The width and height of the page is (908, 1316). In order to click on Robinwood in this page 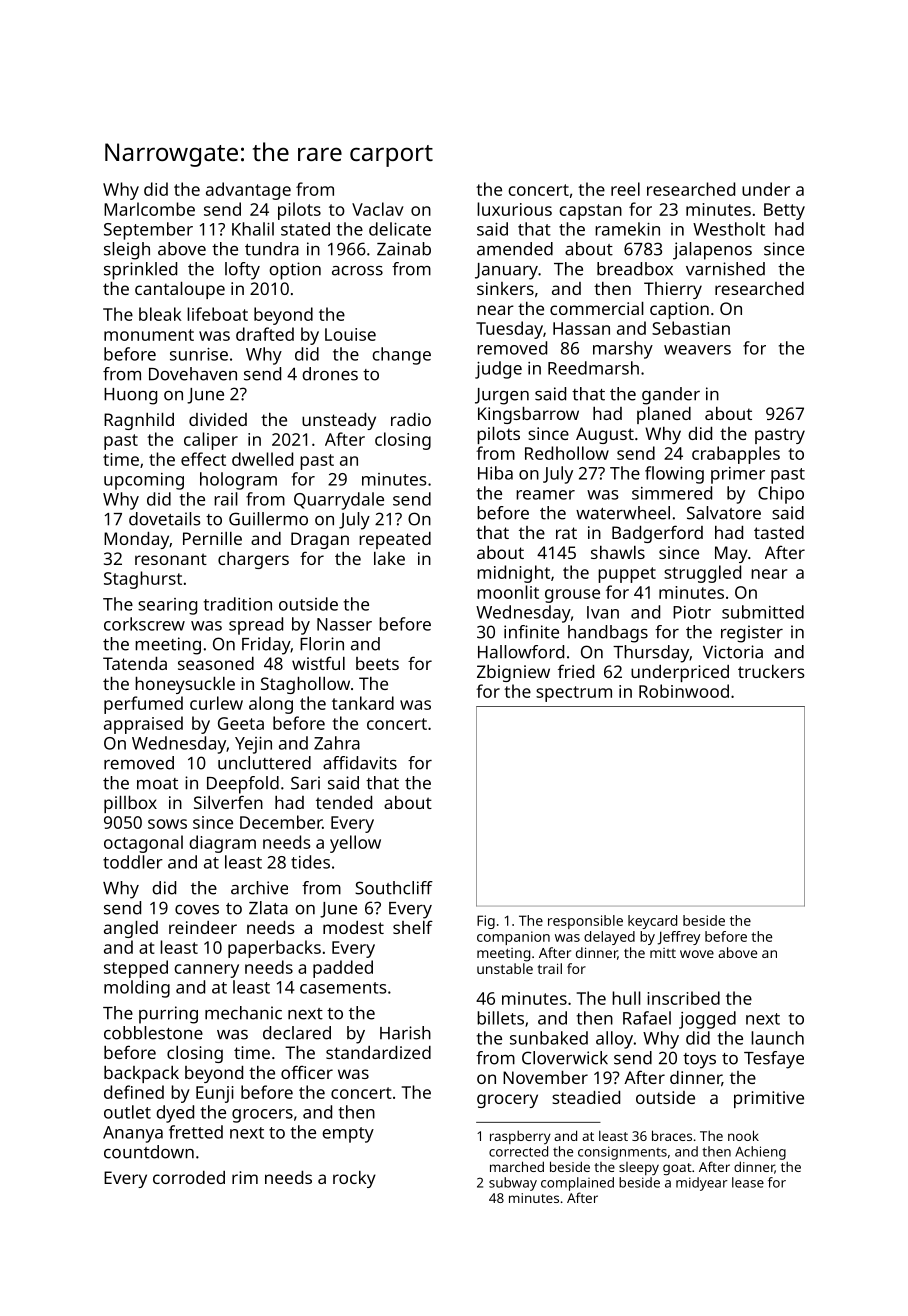, I will do `click(684, 691)`.
